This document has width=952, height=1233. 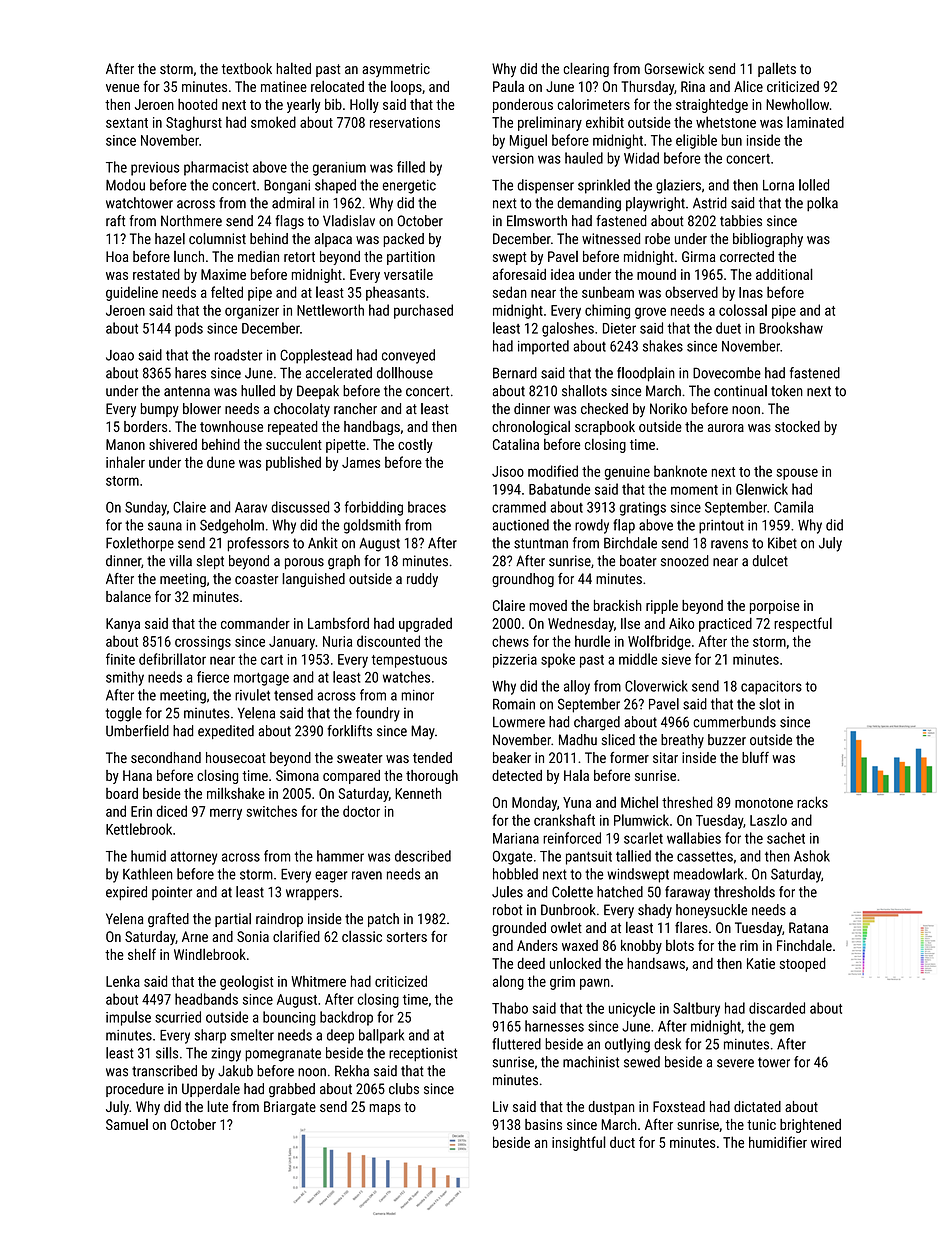 What do you see at coordinates (128, 1018) in the document?
I see `impulse` at bounding box center [128, 1018].
